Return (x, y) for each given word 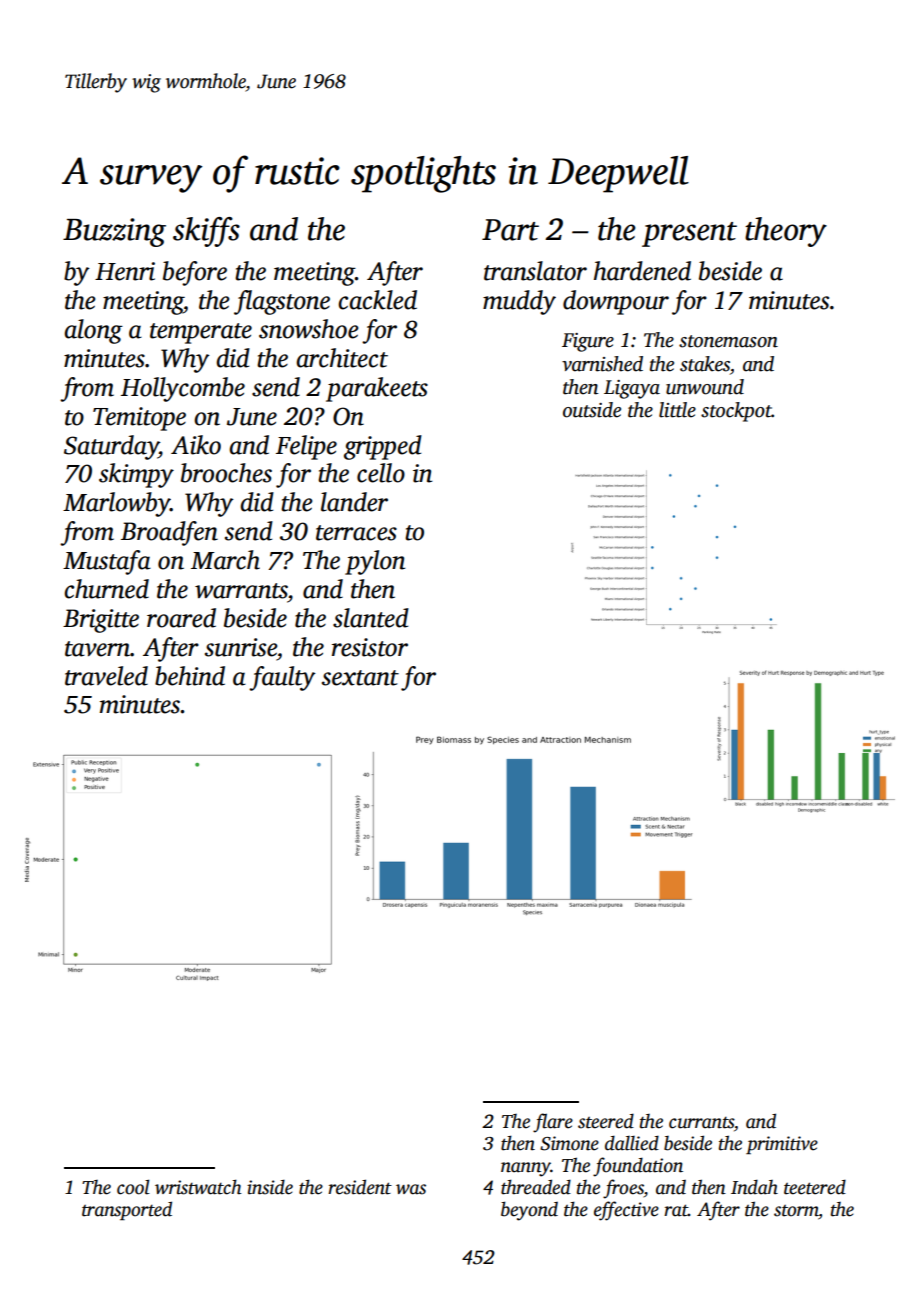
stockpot (736, 412)
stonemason (728, 341)
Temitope (139, 419)
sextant (360, 678)
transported (127, 1210)
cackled (377, 300)
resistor (370, 647)
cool (133, 1187)
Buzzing (114, 232)
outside (592, 410)
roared (181, 618)
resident (360, 1187)
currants (701, 1123)
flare (553, 1123)
